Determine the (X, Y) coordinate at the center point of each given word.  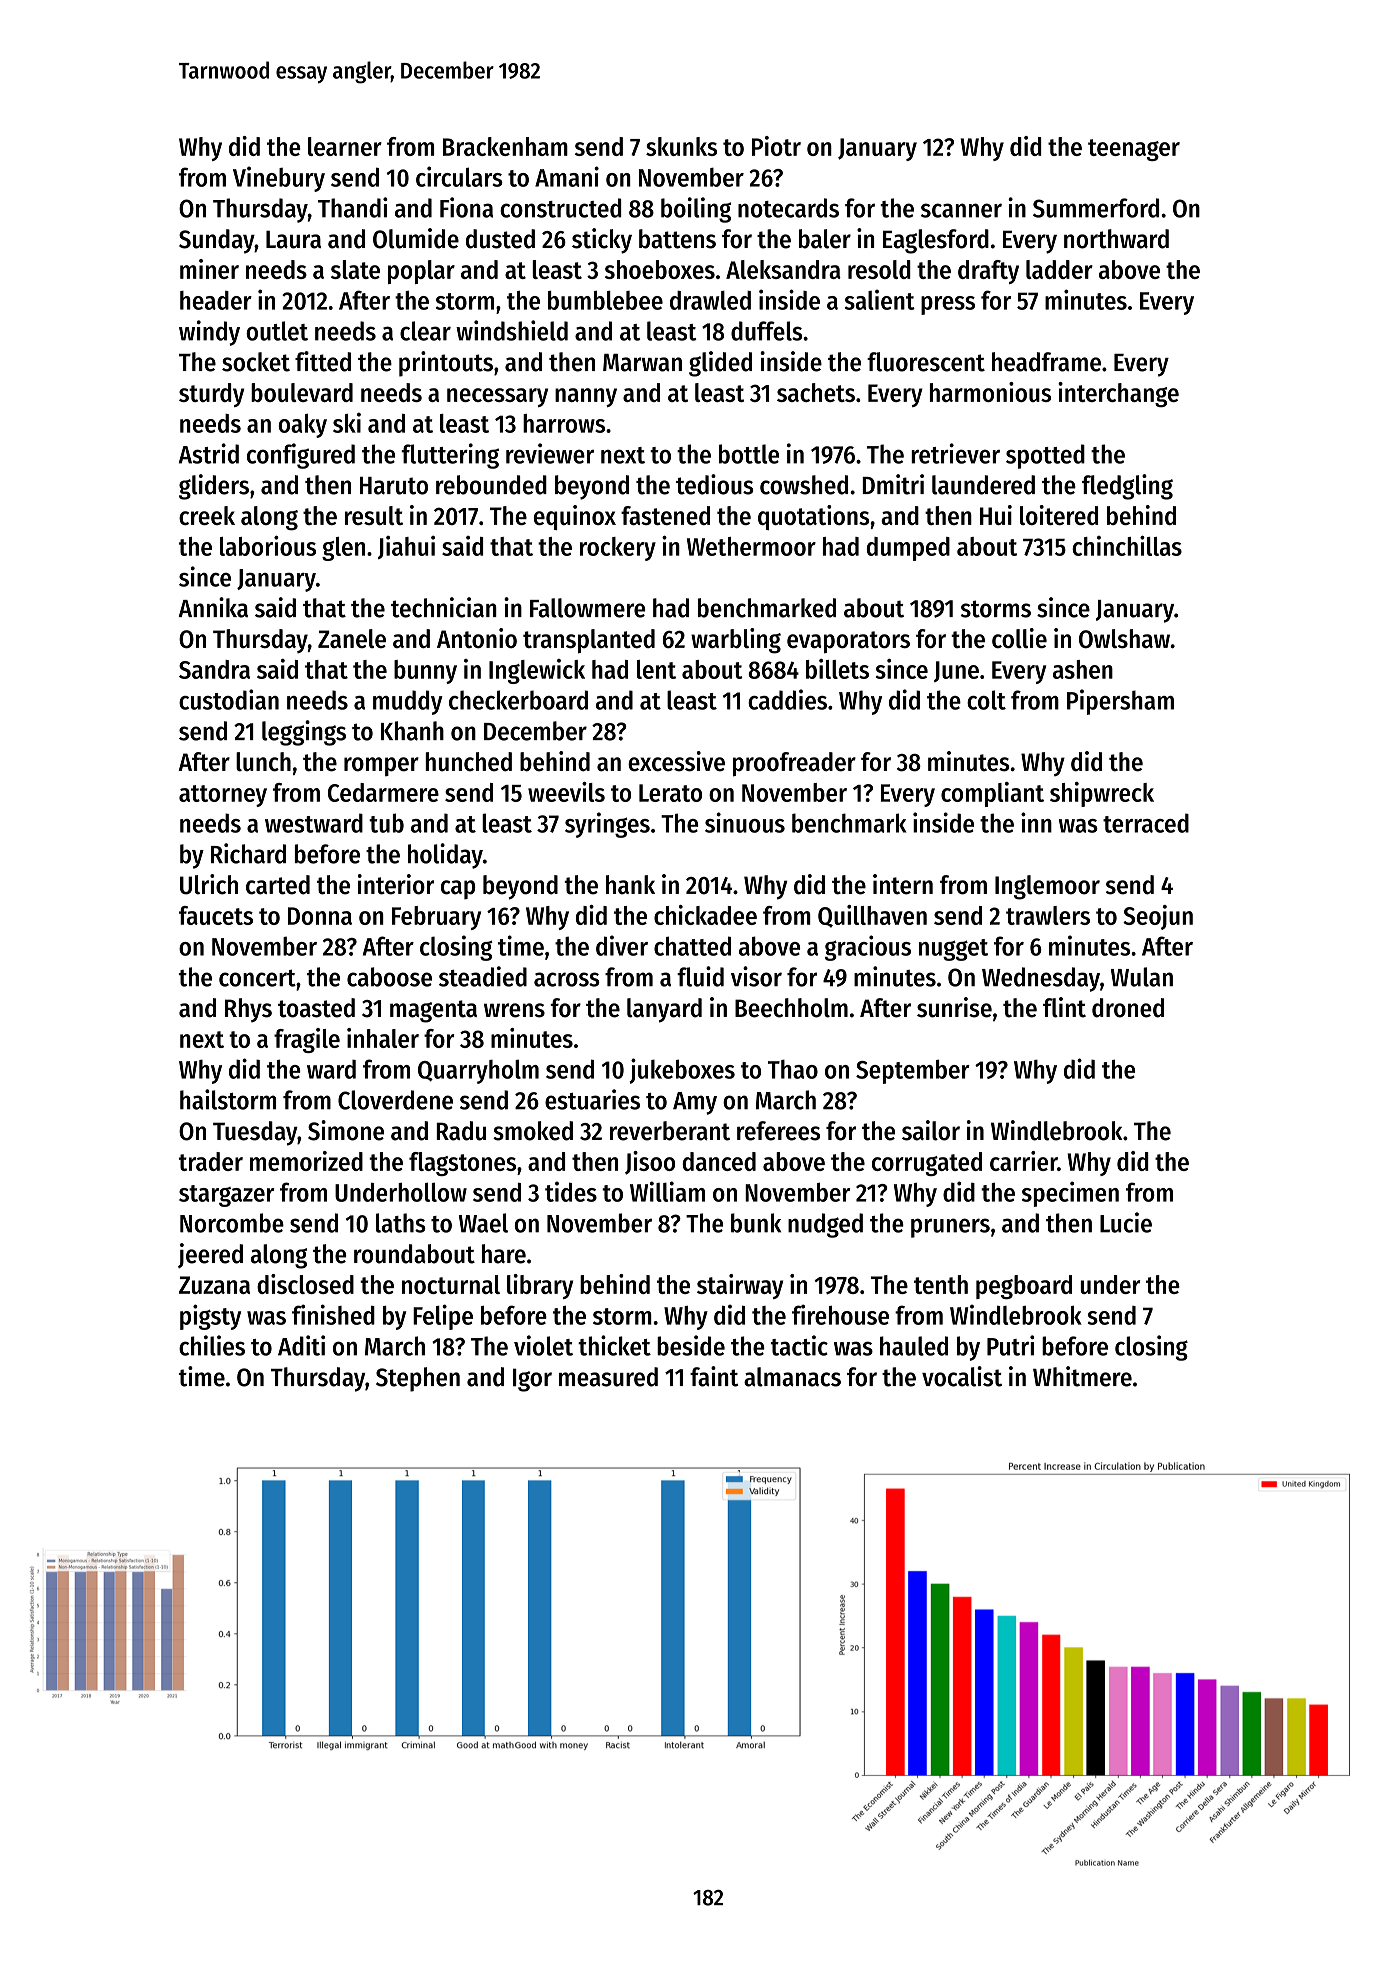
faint (714, 1376)
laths (401, 1223)
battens (677, 239)
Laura (293, 240)
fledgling (1127, 487)
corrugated (927, 1164)
